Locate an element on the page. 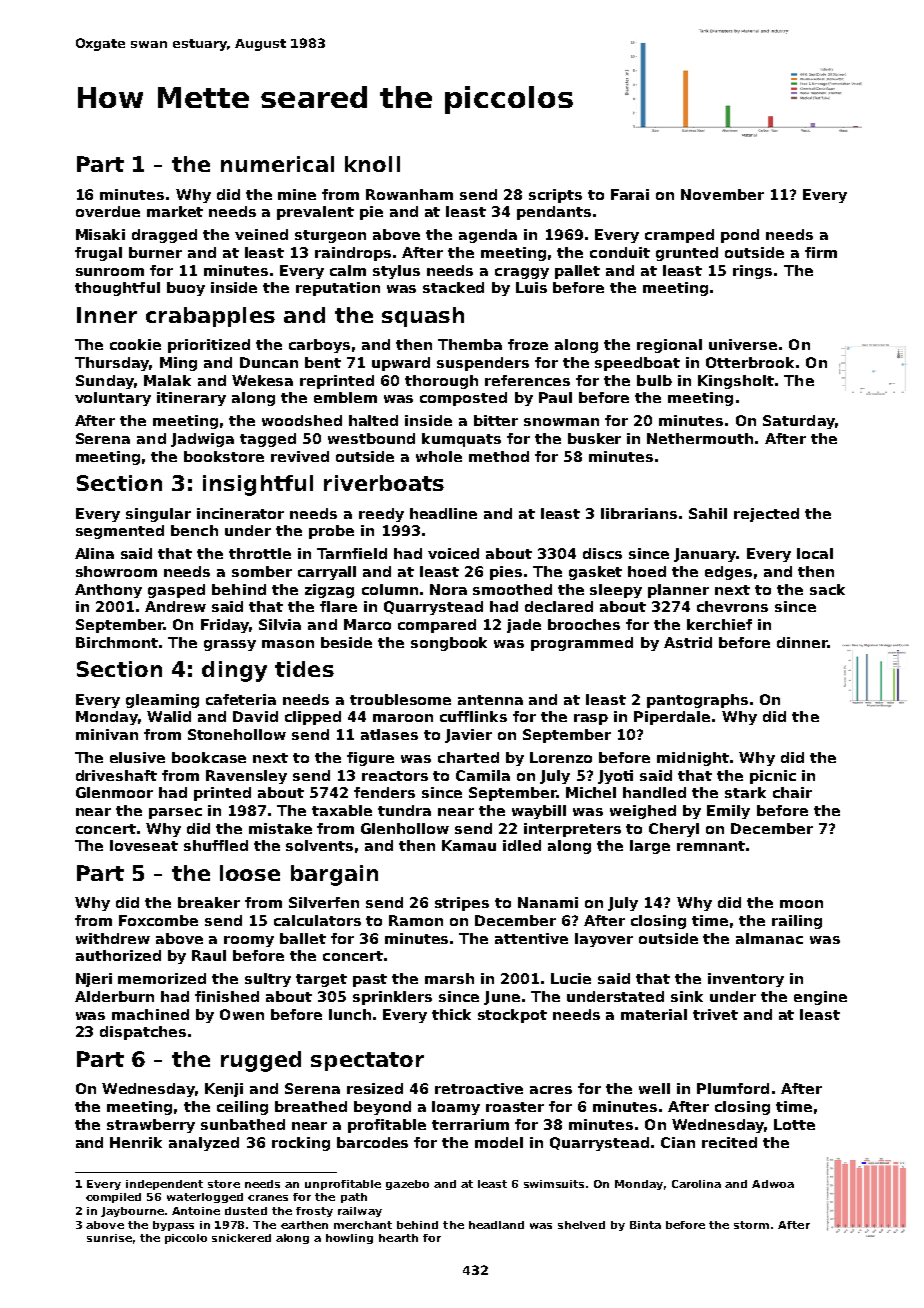 This document has width=924, height=1308. universe is located at coordinates (743, 344).
